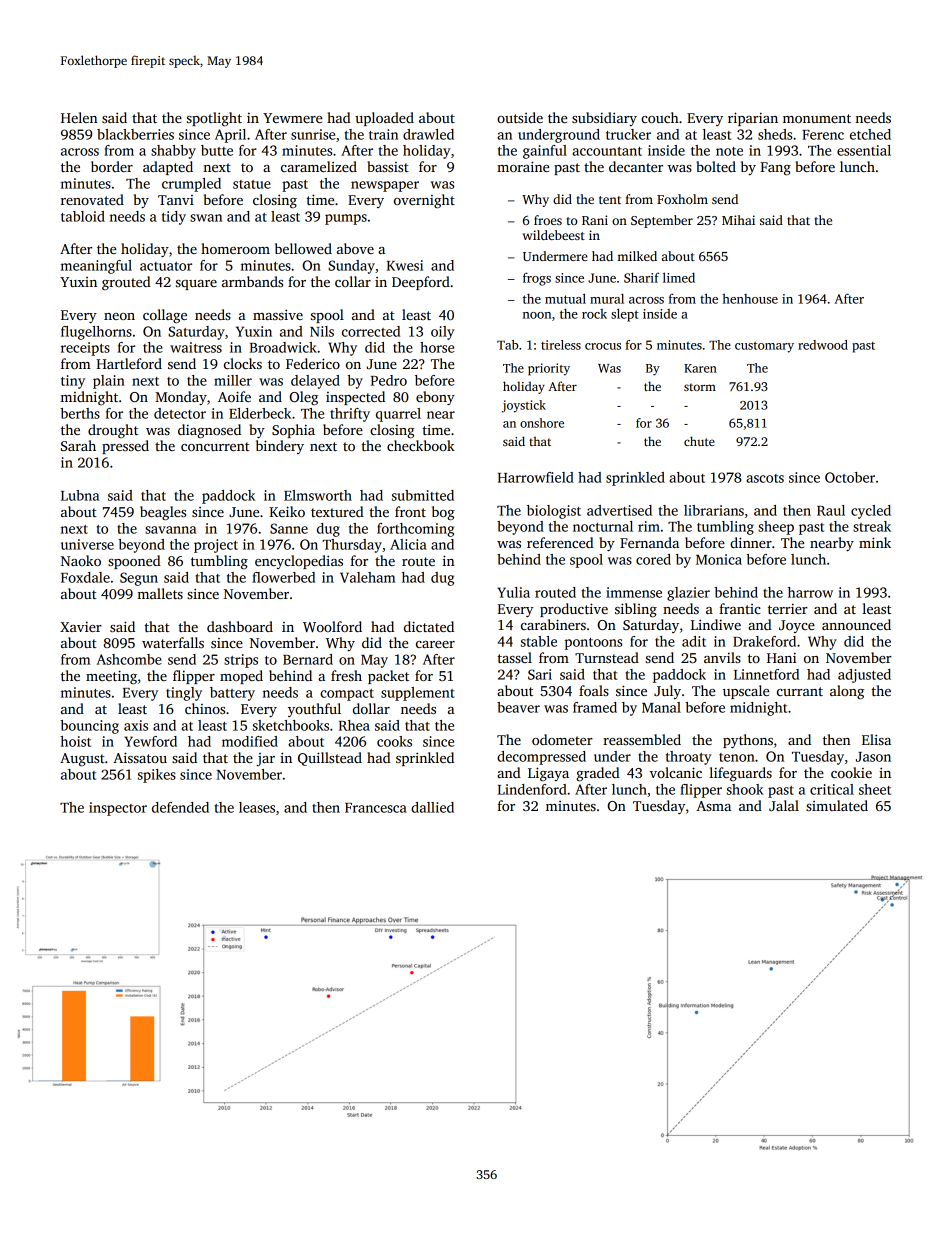  I want to click on joystick, so click(524, 406).
